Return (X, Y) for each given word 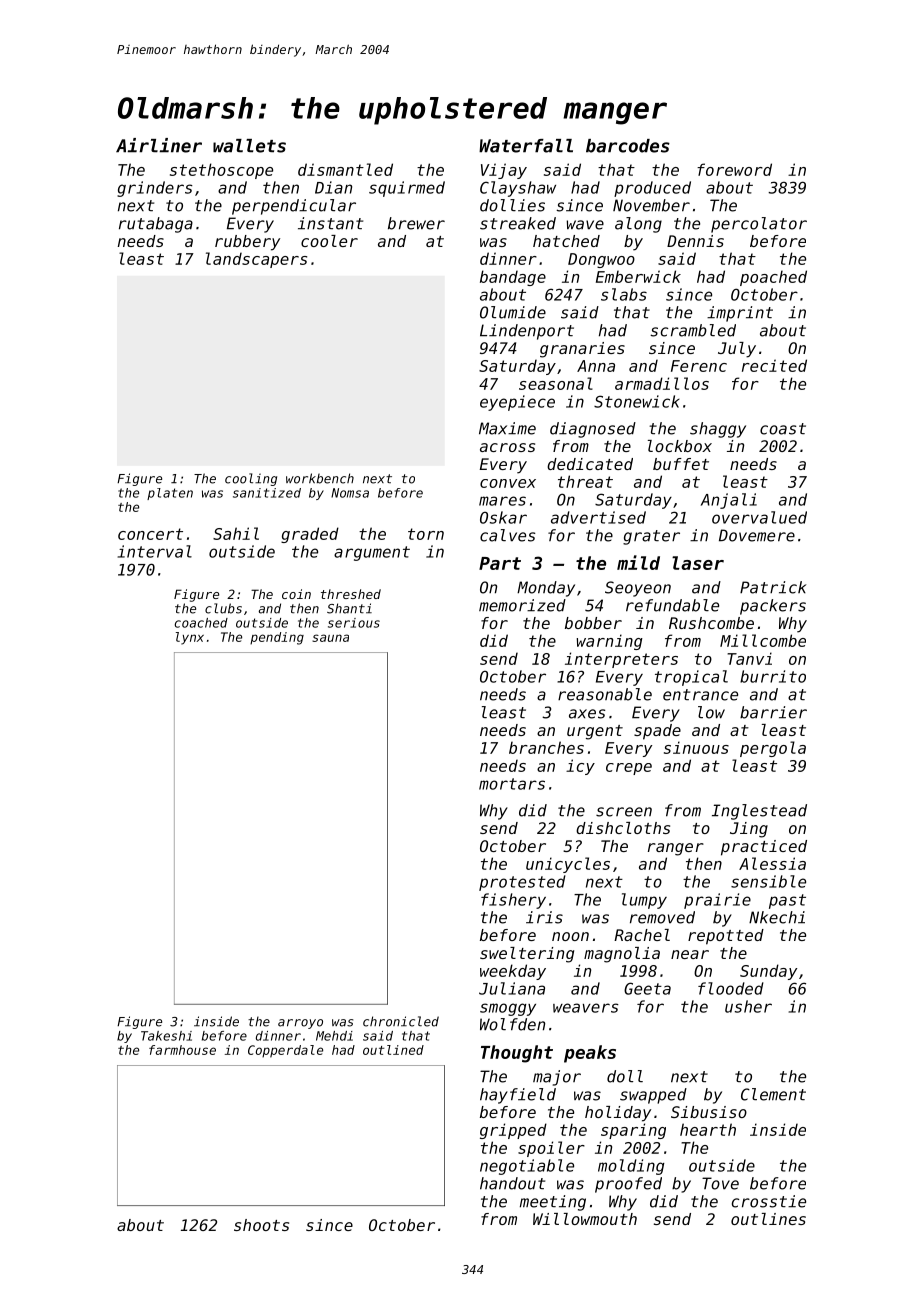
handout (512, 1183)
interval (155, 551)
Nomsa (350, 493)
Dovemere (757, 535)
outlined (393, 1050)
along (638, 225)
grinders (155, 189)
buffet (681, 464)
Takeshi (166, 1036)
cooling (251, 479)
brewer (416, 223)
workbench (320, 478)
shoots (261, 1225)
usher (748, 1006)
